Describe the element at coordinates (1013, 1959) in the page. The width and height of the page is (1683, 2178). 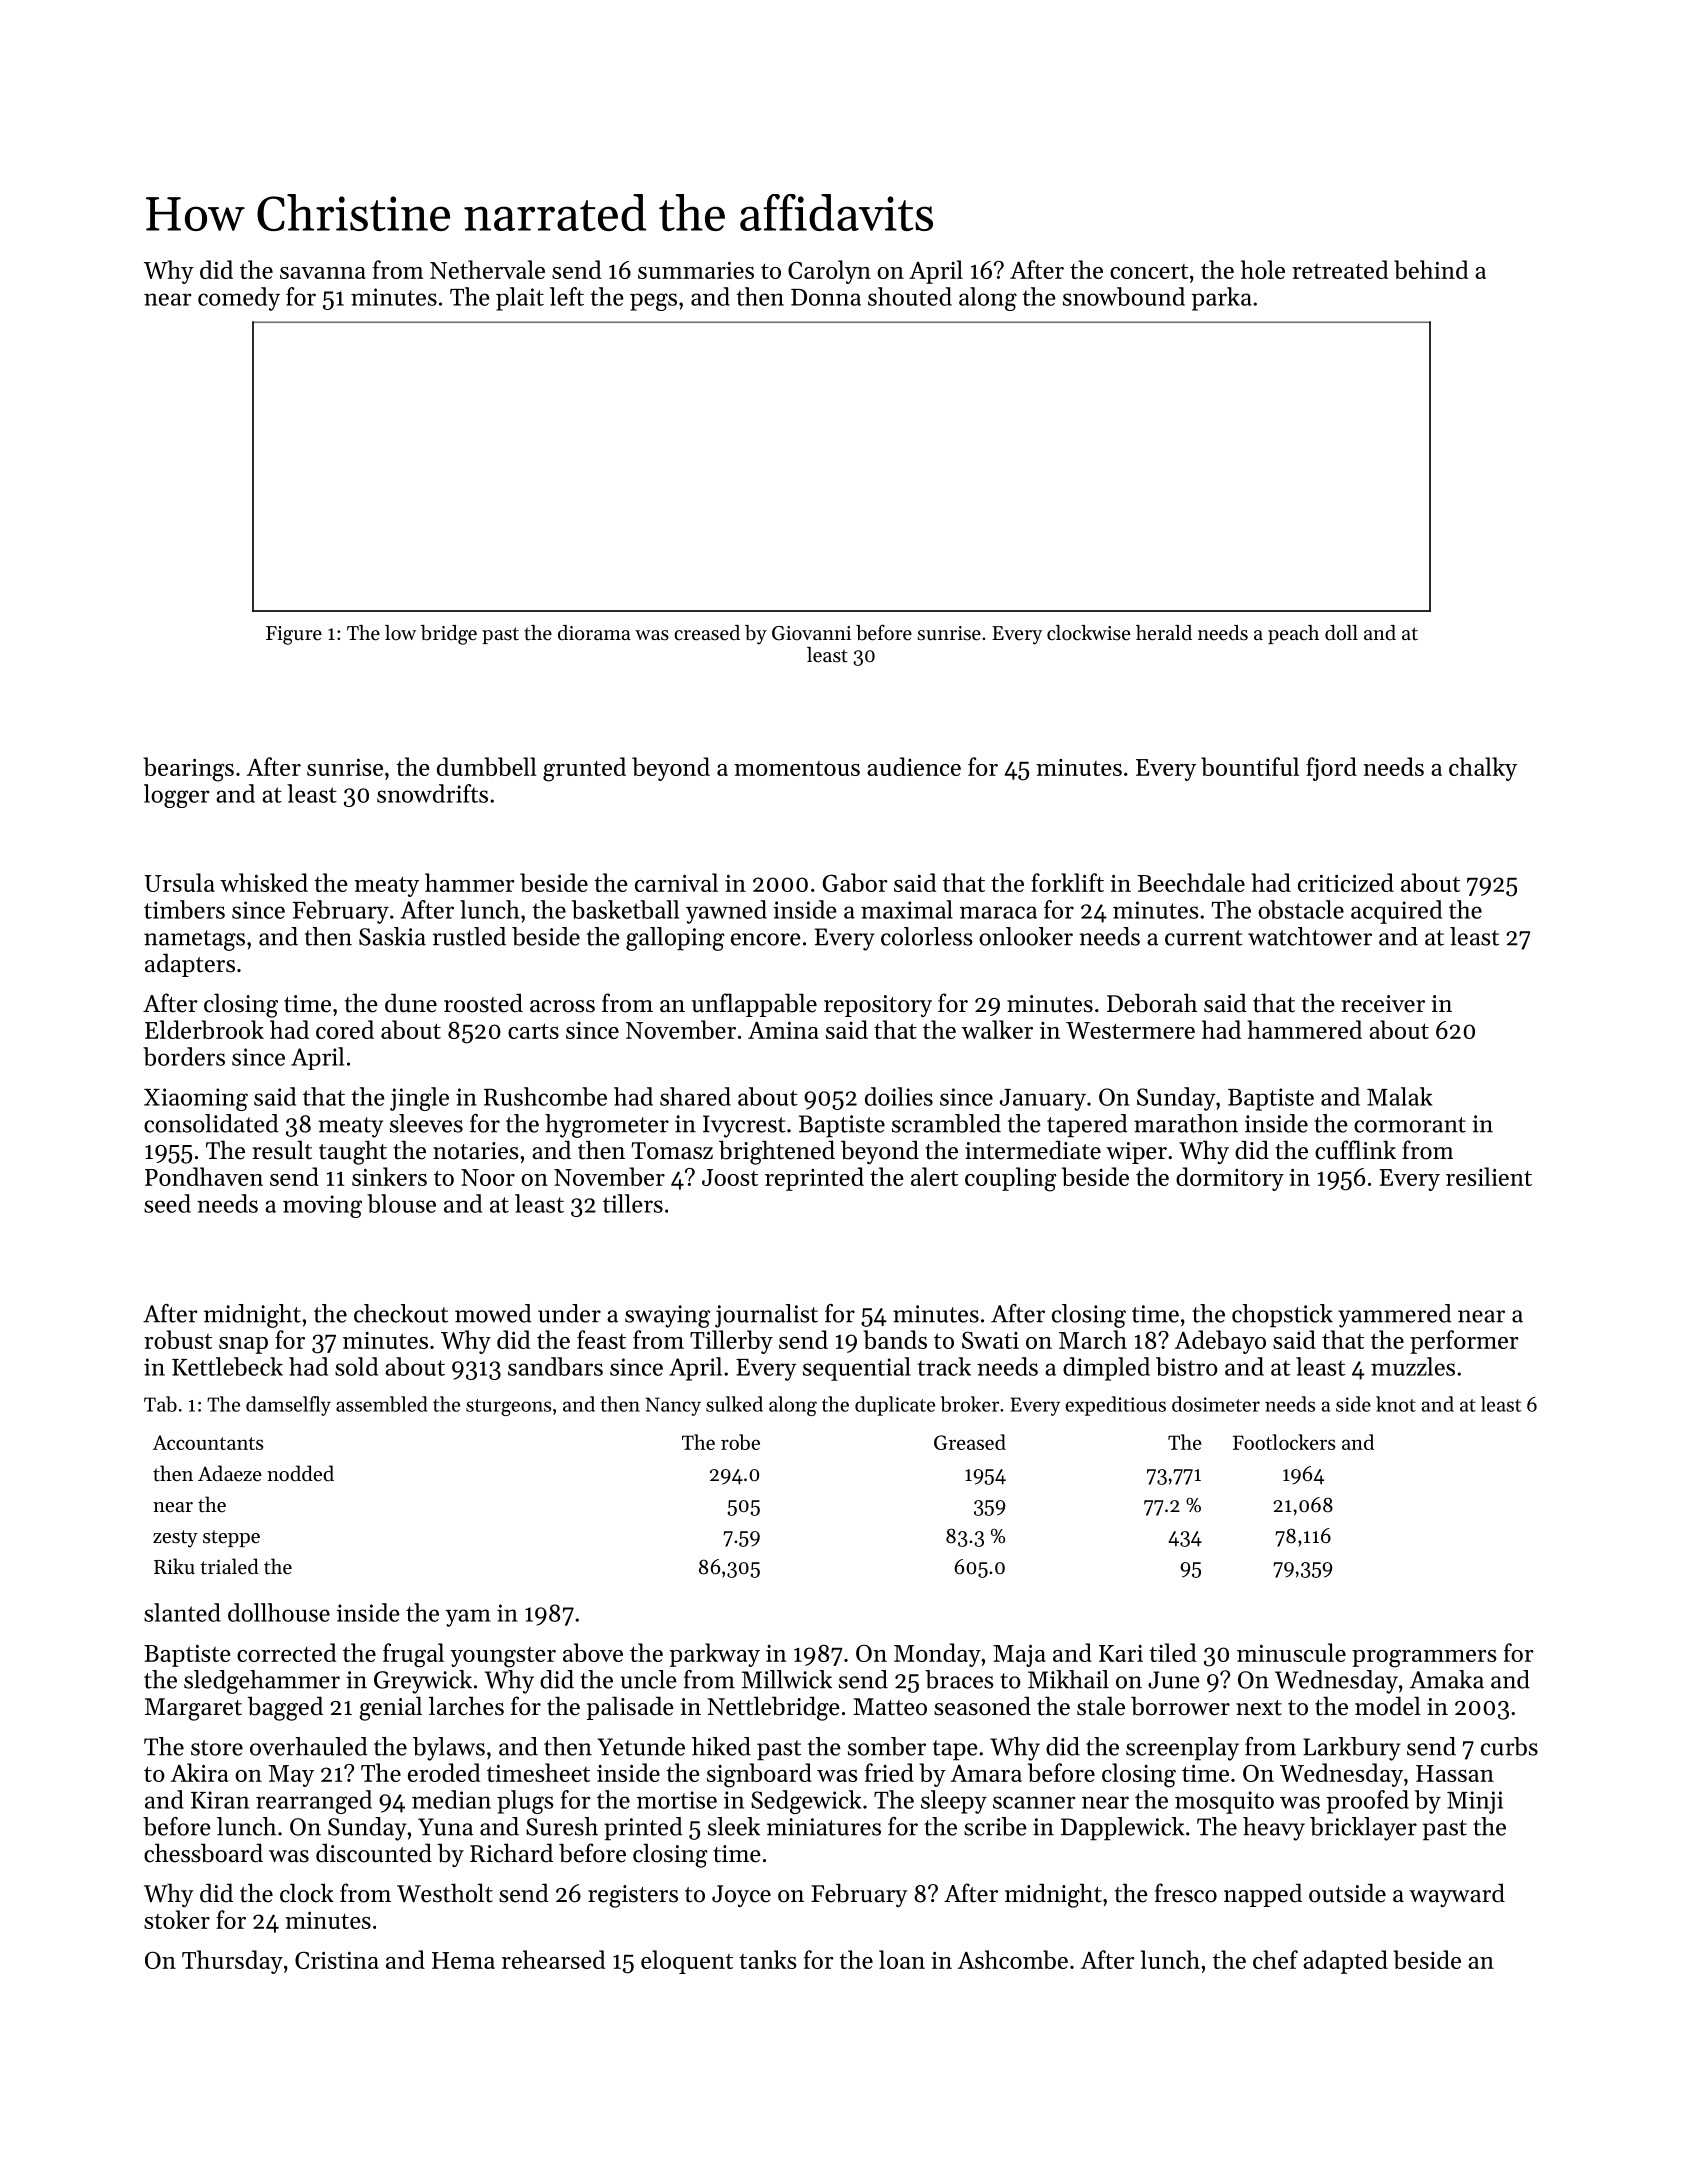
I see `Ashcombe` at that location.
